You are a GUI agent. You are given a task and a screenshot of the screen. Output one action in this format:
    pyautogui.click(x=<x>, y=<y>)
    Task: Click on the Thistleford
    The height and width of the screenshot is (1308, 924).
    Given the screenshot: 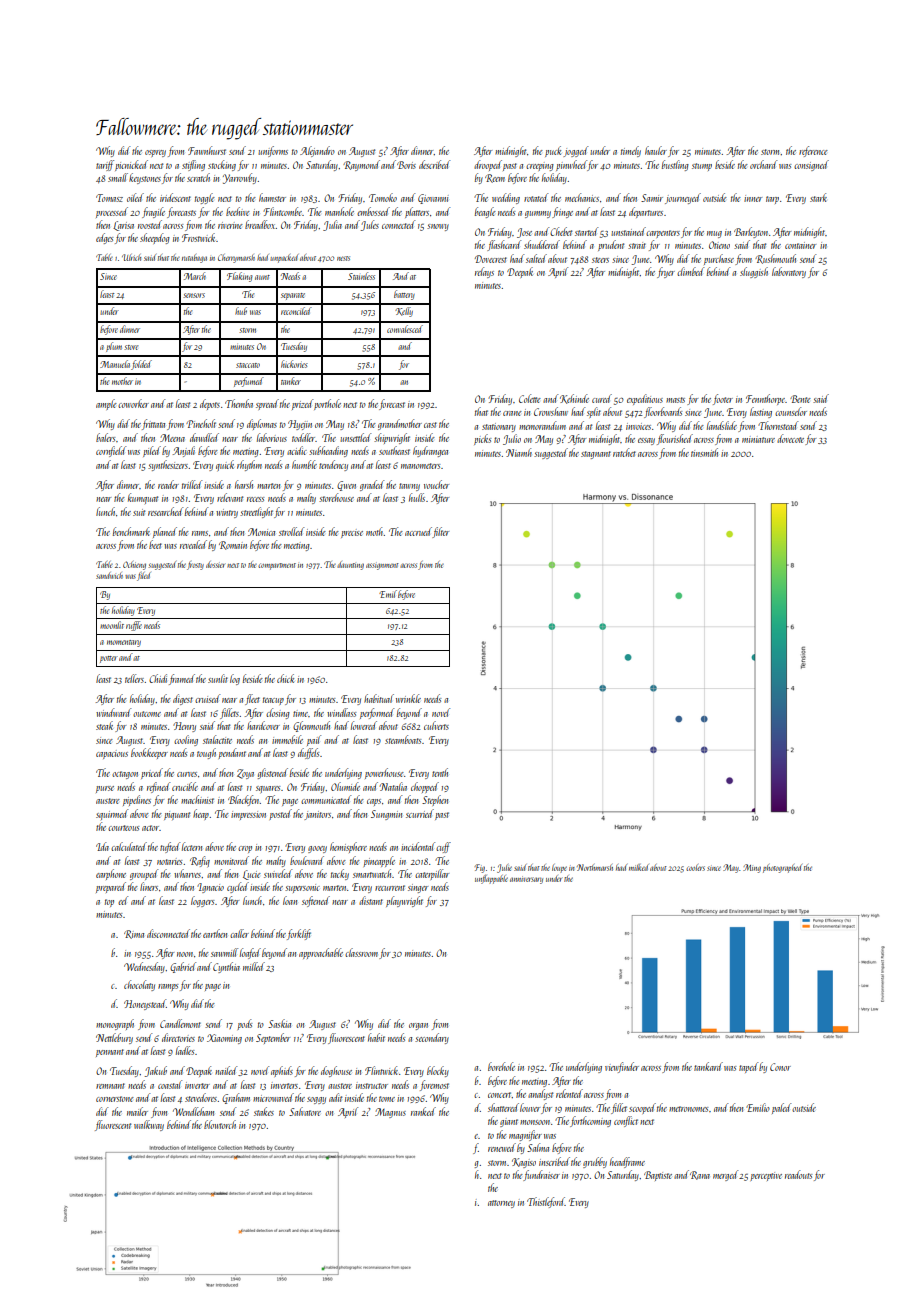 What is the action you would take?
    pyautogui.click(x=546, y=1202)
